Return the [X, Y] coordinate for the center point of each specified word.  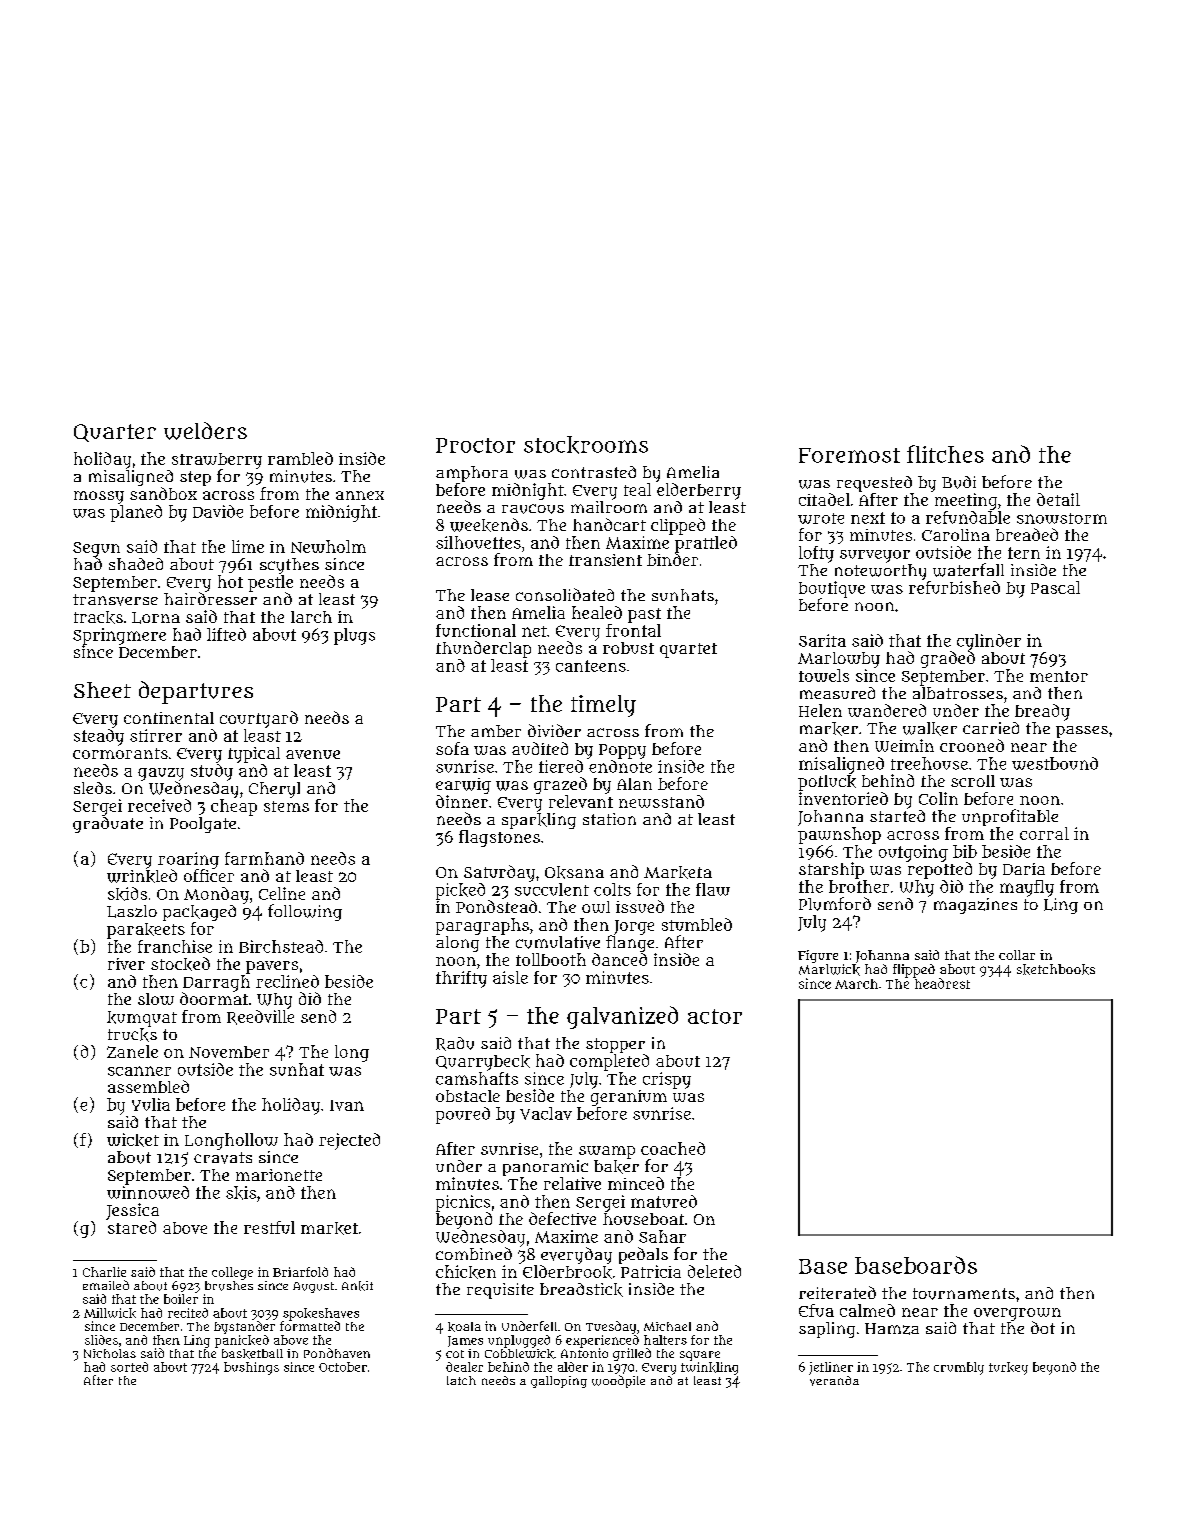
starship [831, 870]
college [232, 1273]
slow [156, 999]
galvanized [622, 1017]
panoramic [545, 1168]
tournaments [964, 1294]
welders [205, 431]
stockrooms [586, 445]
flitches [945, 454]
